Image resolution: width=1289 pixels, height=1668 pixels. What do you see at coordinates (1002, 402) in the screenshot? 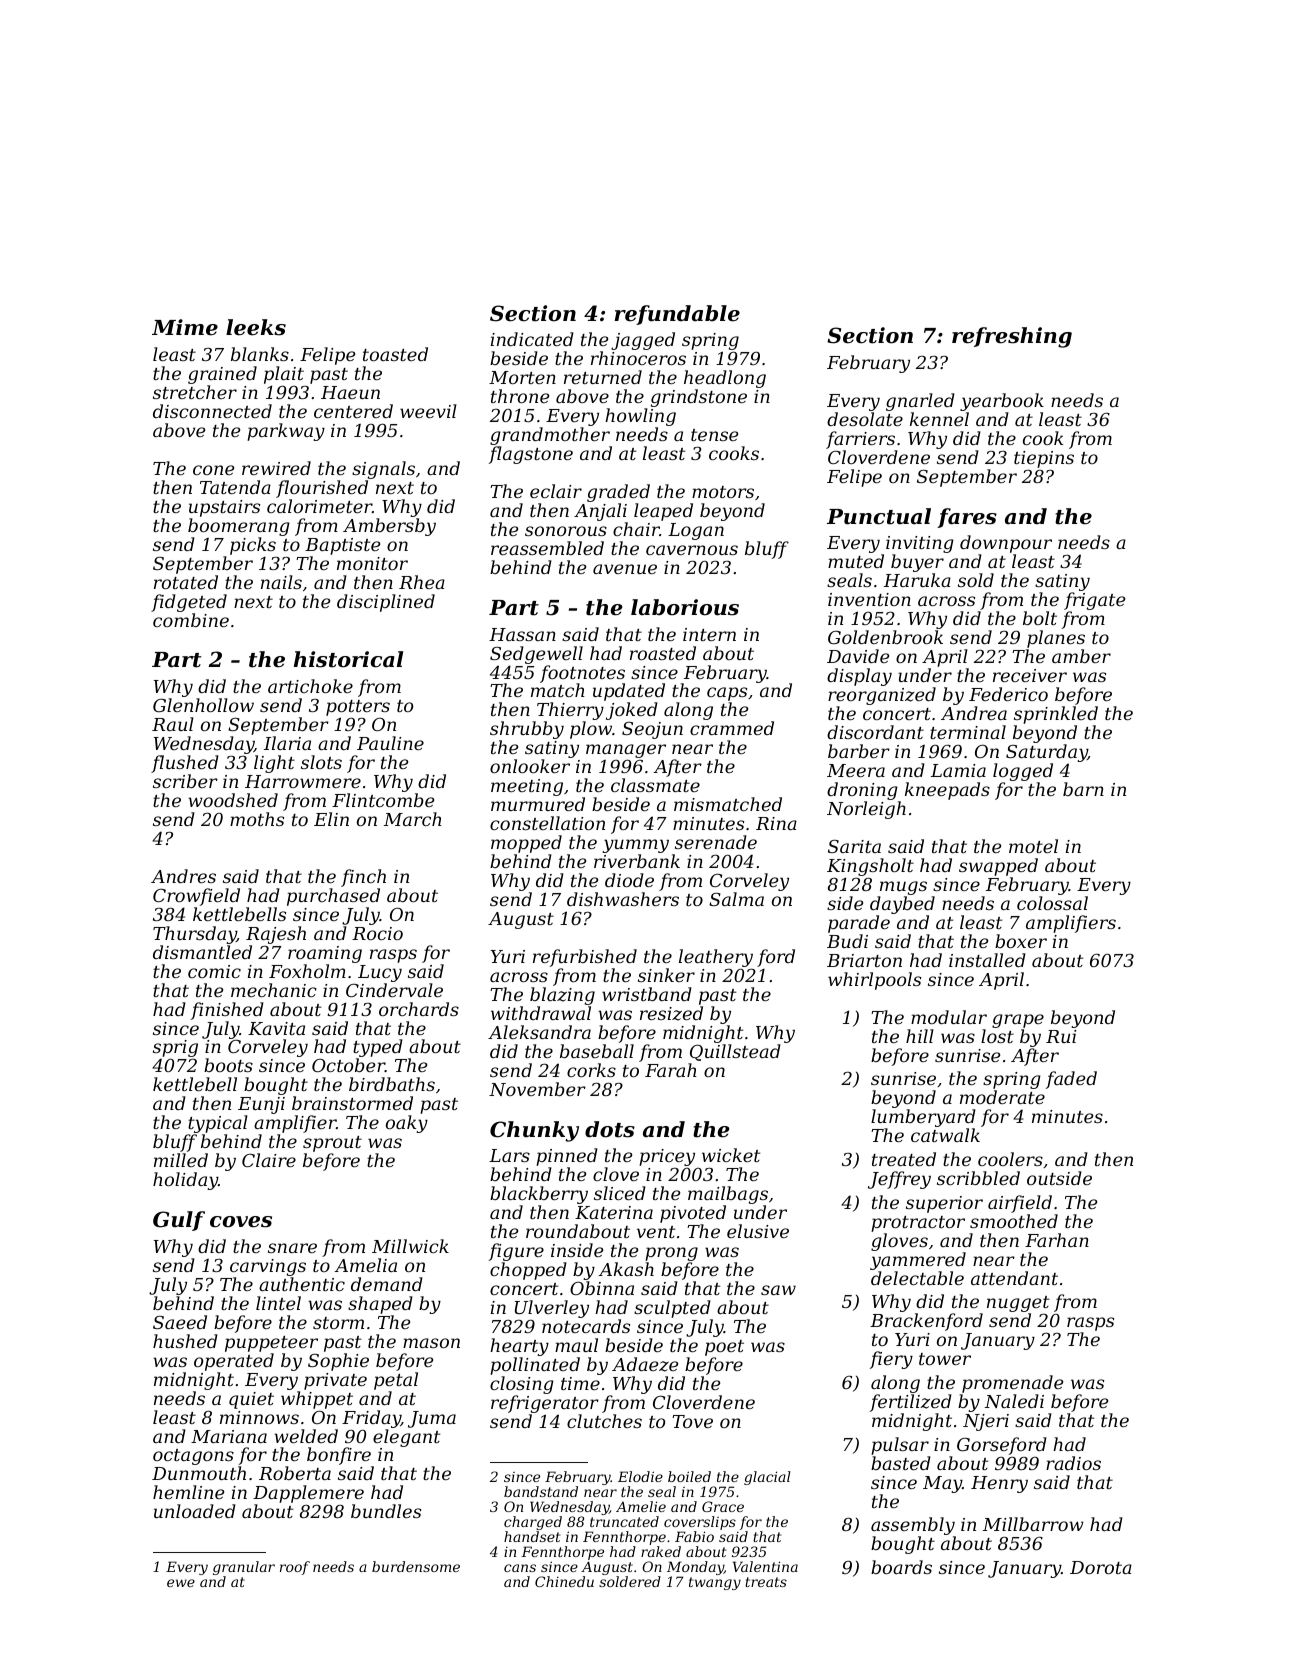
I see `yearbook` at bounding box center [1002, 402].
